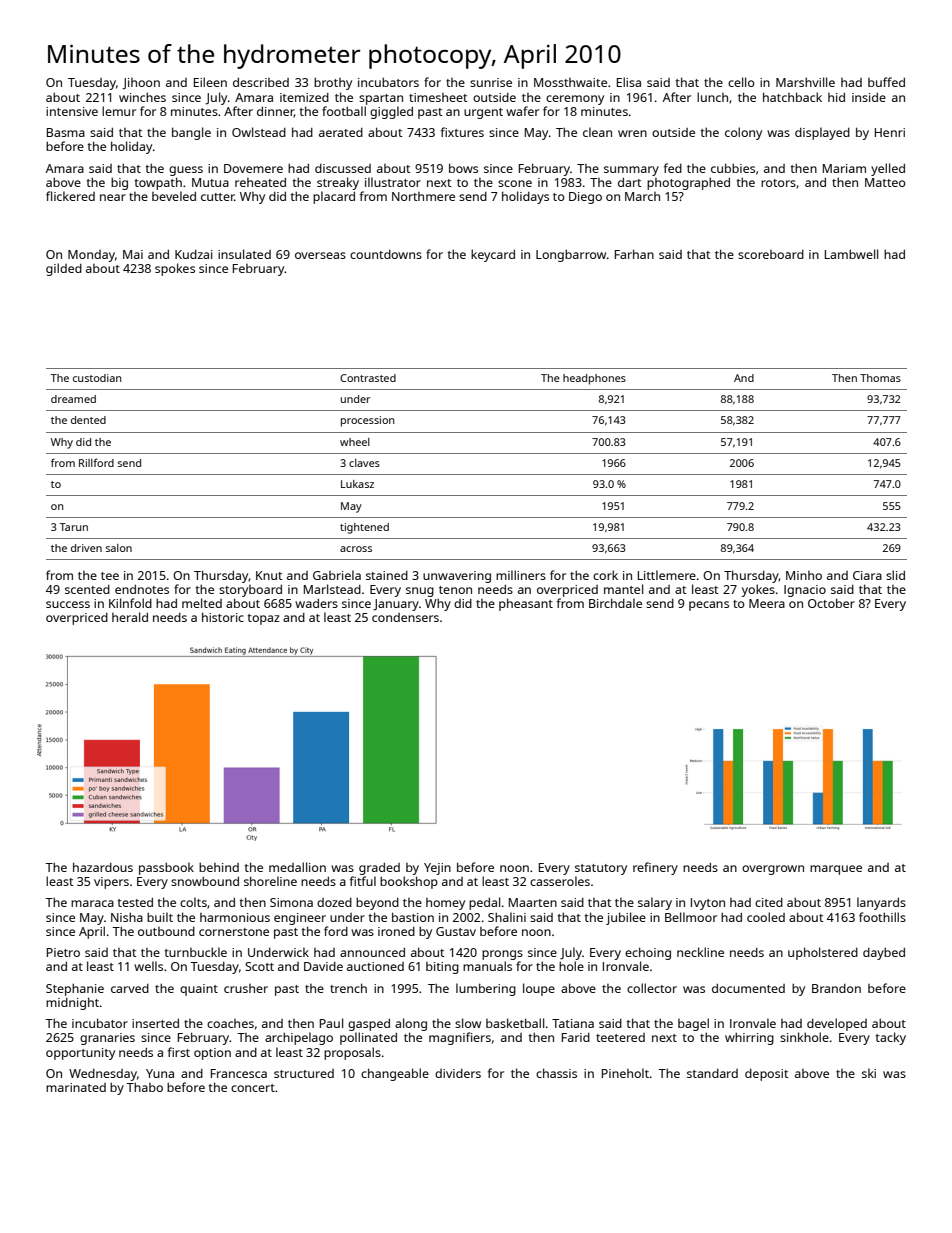 The height and width of the screenshot is (1233, 952). I want to click on option, so click(212, 1054).
